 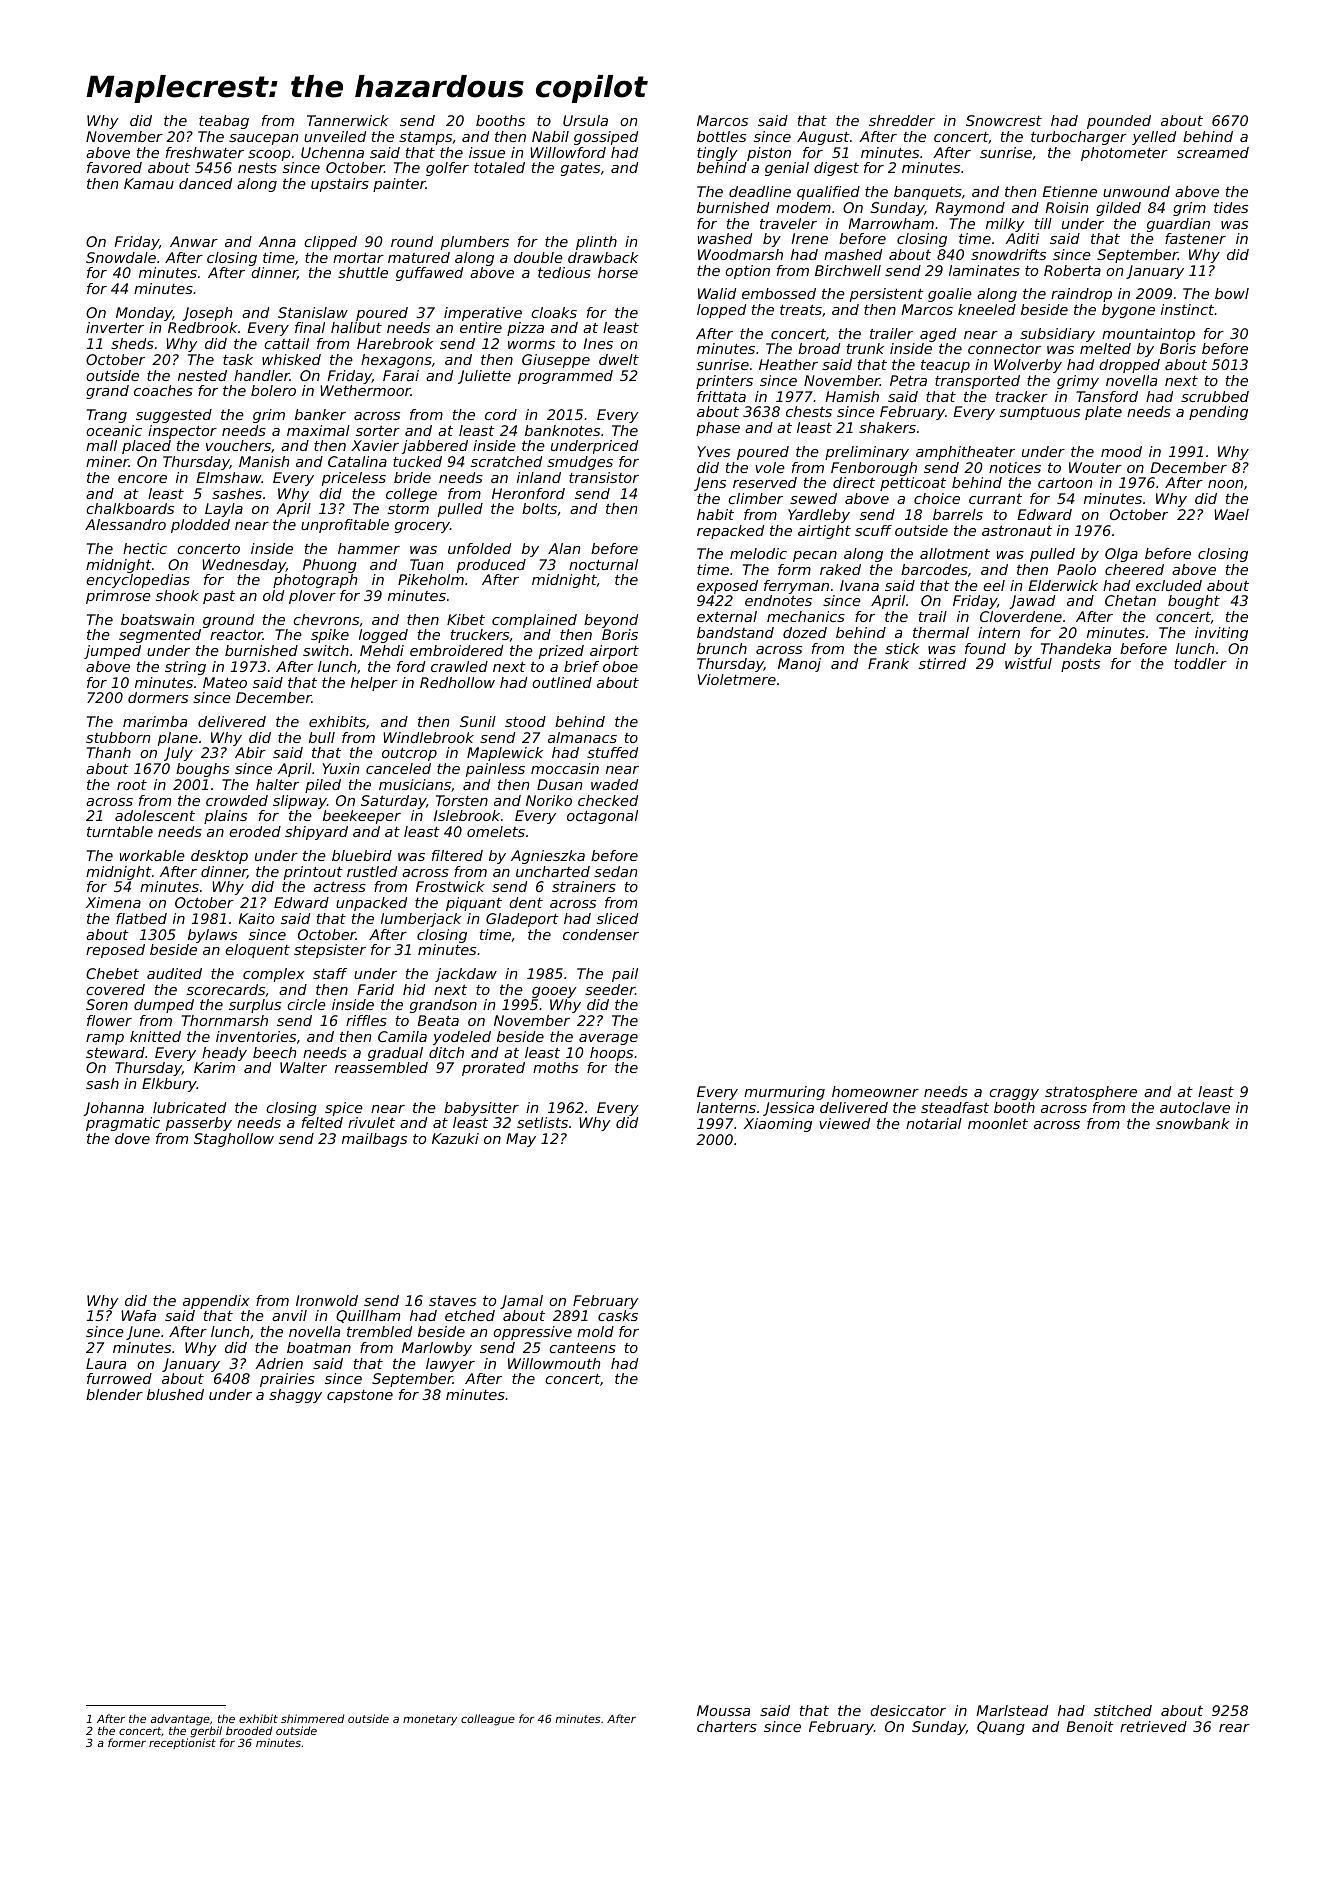 I want to click on stubborn, so click(x=118, y=737).
